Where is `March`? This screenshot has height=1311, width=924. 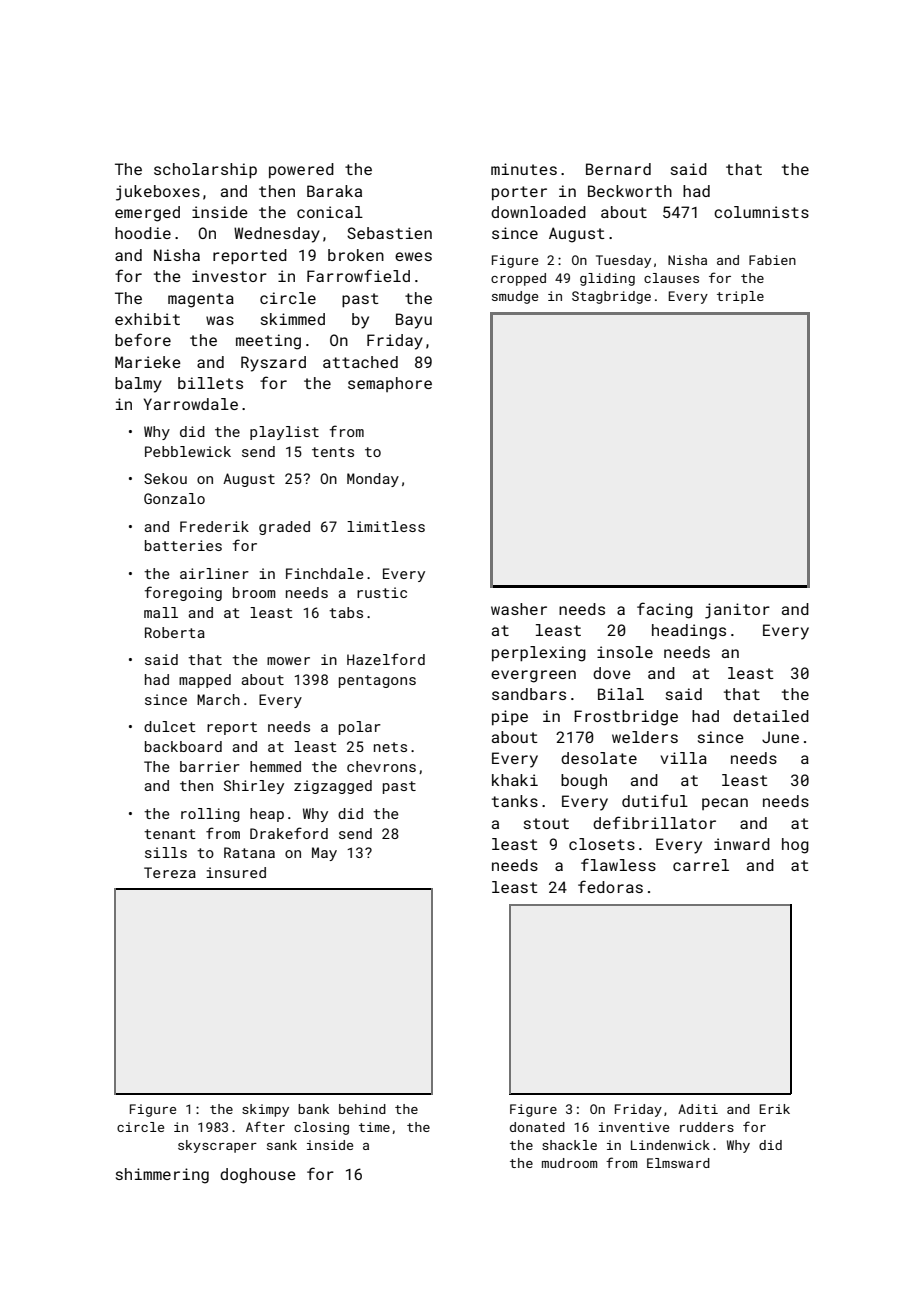
March is located at coordinates (218, 699).
